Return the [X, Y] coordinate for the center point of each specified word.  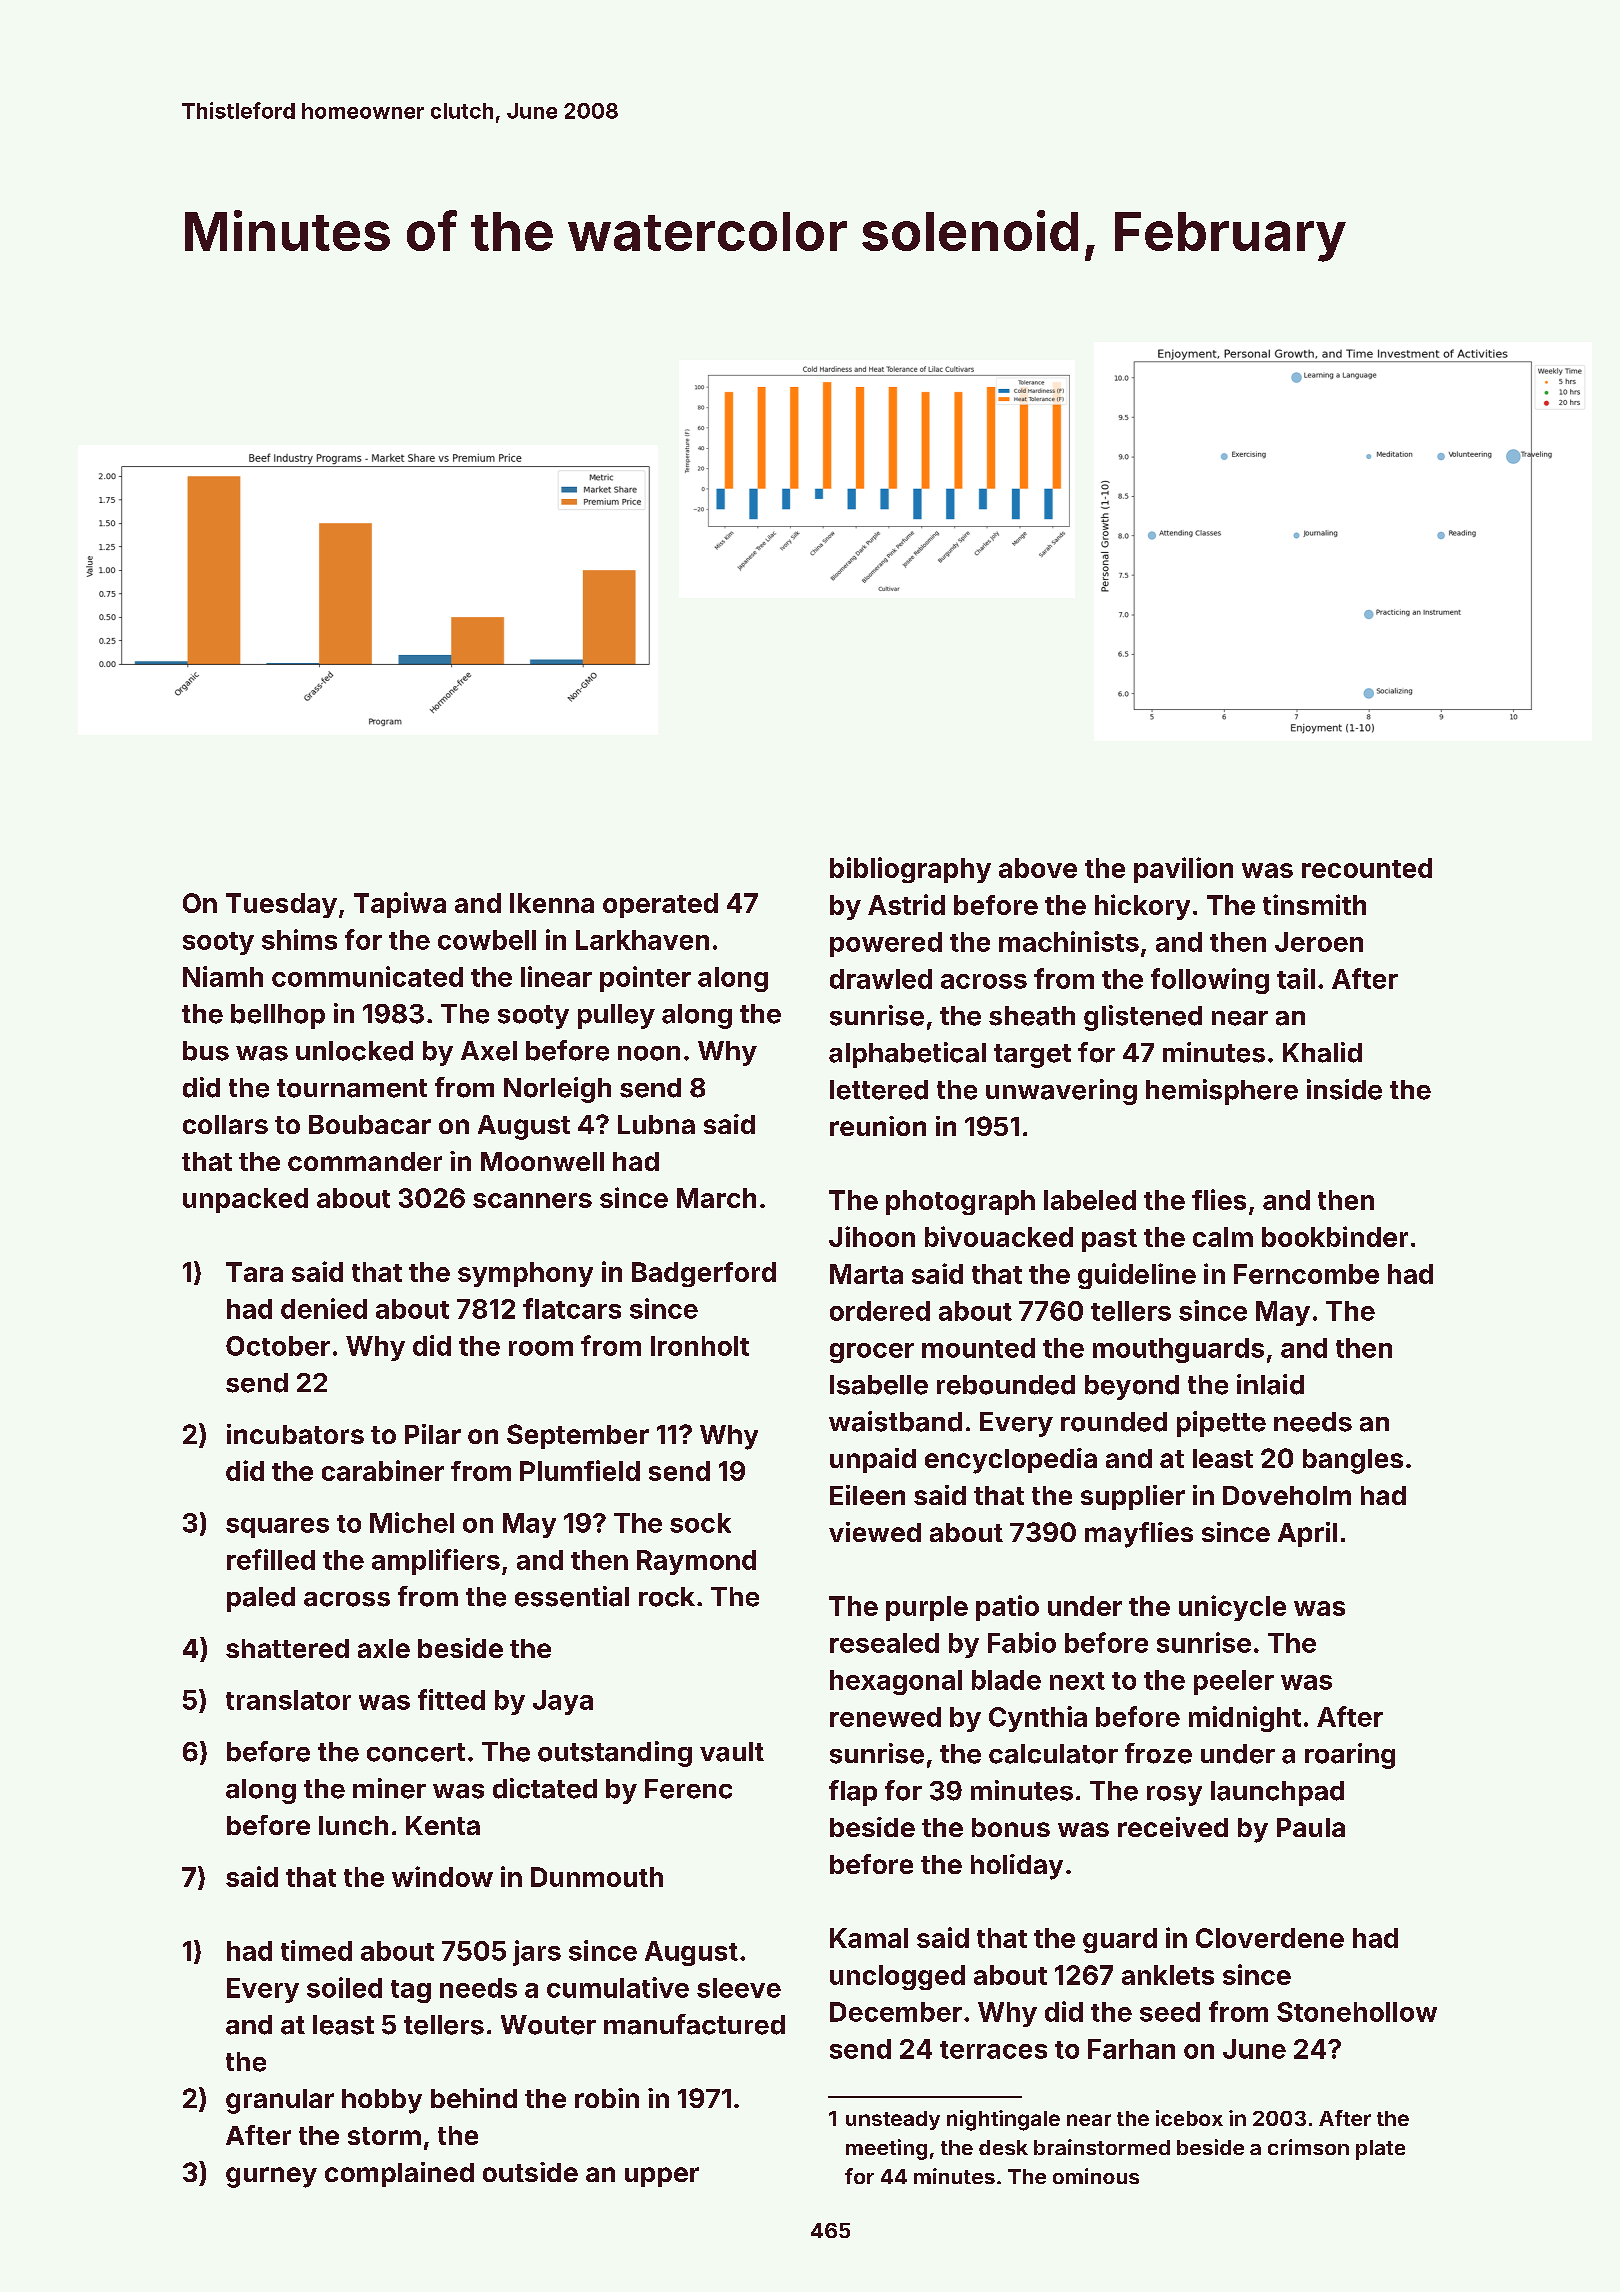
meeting [886, 2149]
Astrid [906, 904]
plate [1380, 2150]
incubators [295, 1434]
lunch [353, 1825]
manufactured [694, 2024]
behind [474, 2098]
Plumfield [580, 1470]
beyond [1132, 1387]
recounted [1367, 868]
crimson [1308, 2147]
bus [206, 1051]
